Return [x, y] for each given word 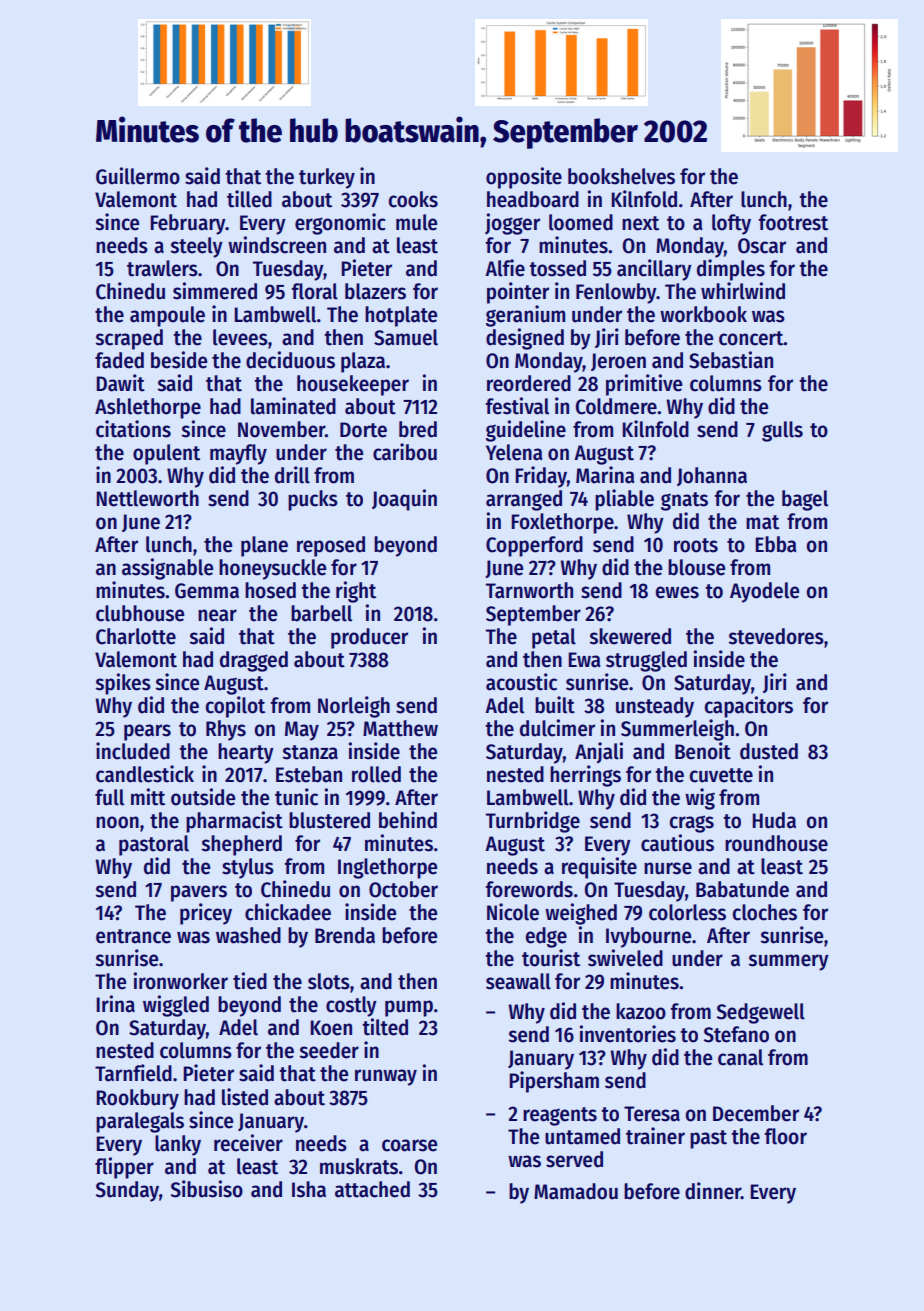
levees [240, 337]
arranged [524, 500]
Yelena [514, 452]
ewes [677, 592]
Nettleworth [147, 498]
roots [696, 545]
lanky [178, 1145]
